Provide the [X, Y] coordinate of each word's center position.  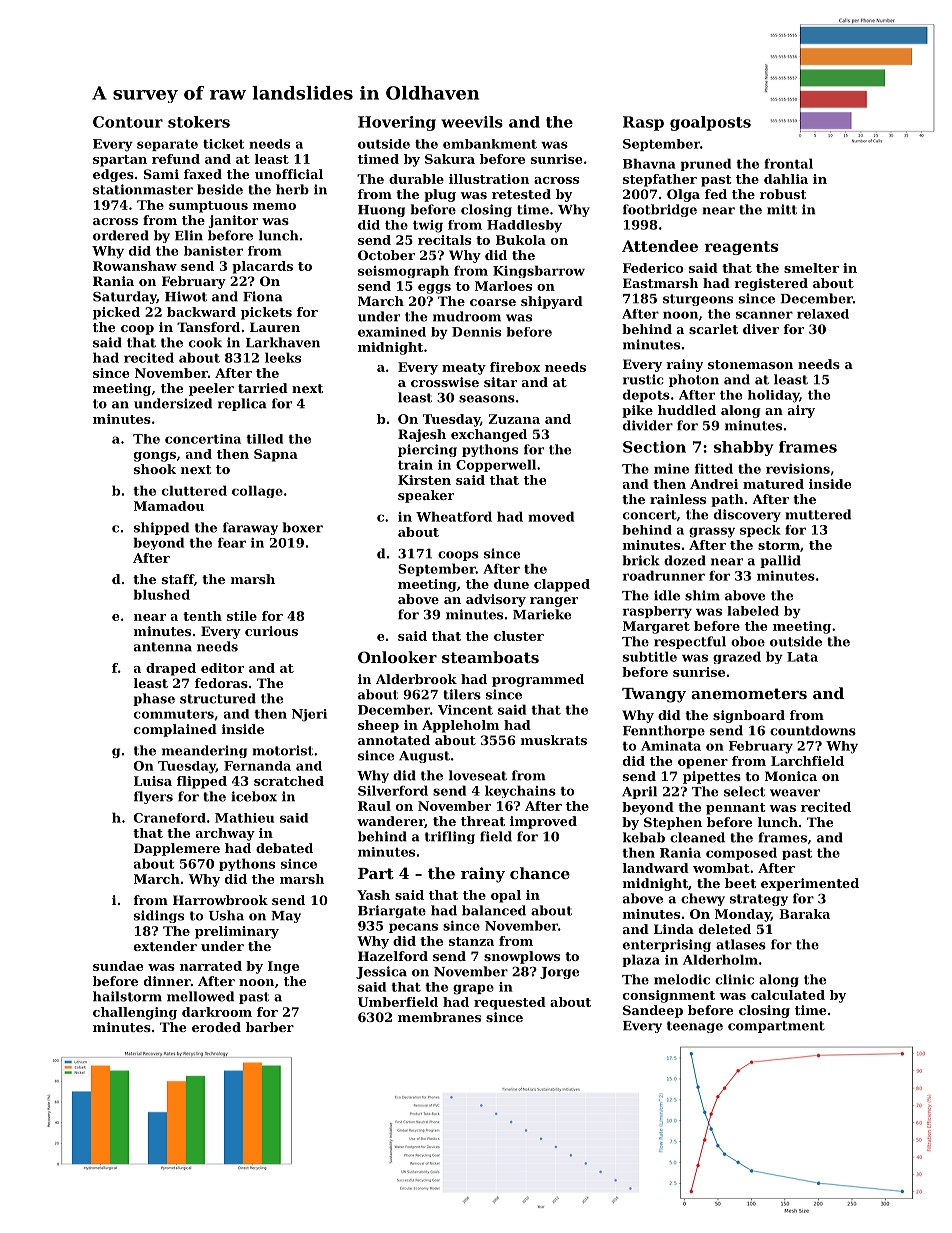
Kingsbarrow [539, 271]
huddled [687, 410]
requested [510, 1003]
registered [771, 284]
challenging [135, 1013]
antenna [163, 647]
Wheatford [454, 516]
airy [801, 411]
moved [551, 516]
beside [220, 189]
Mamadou [169, 506]
